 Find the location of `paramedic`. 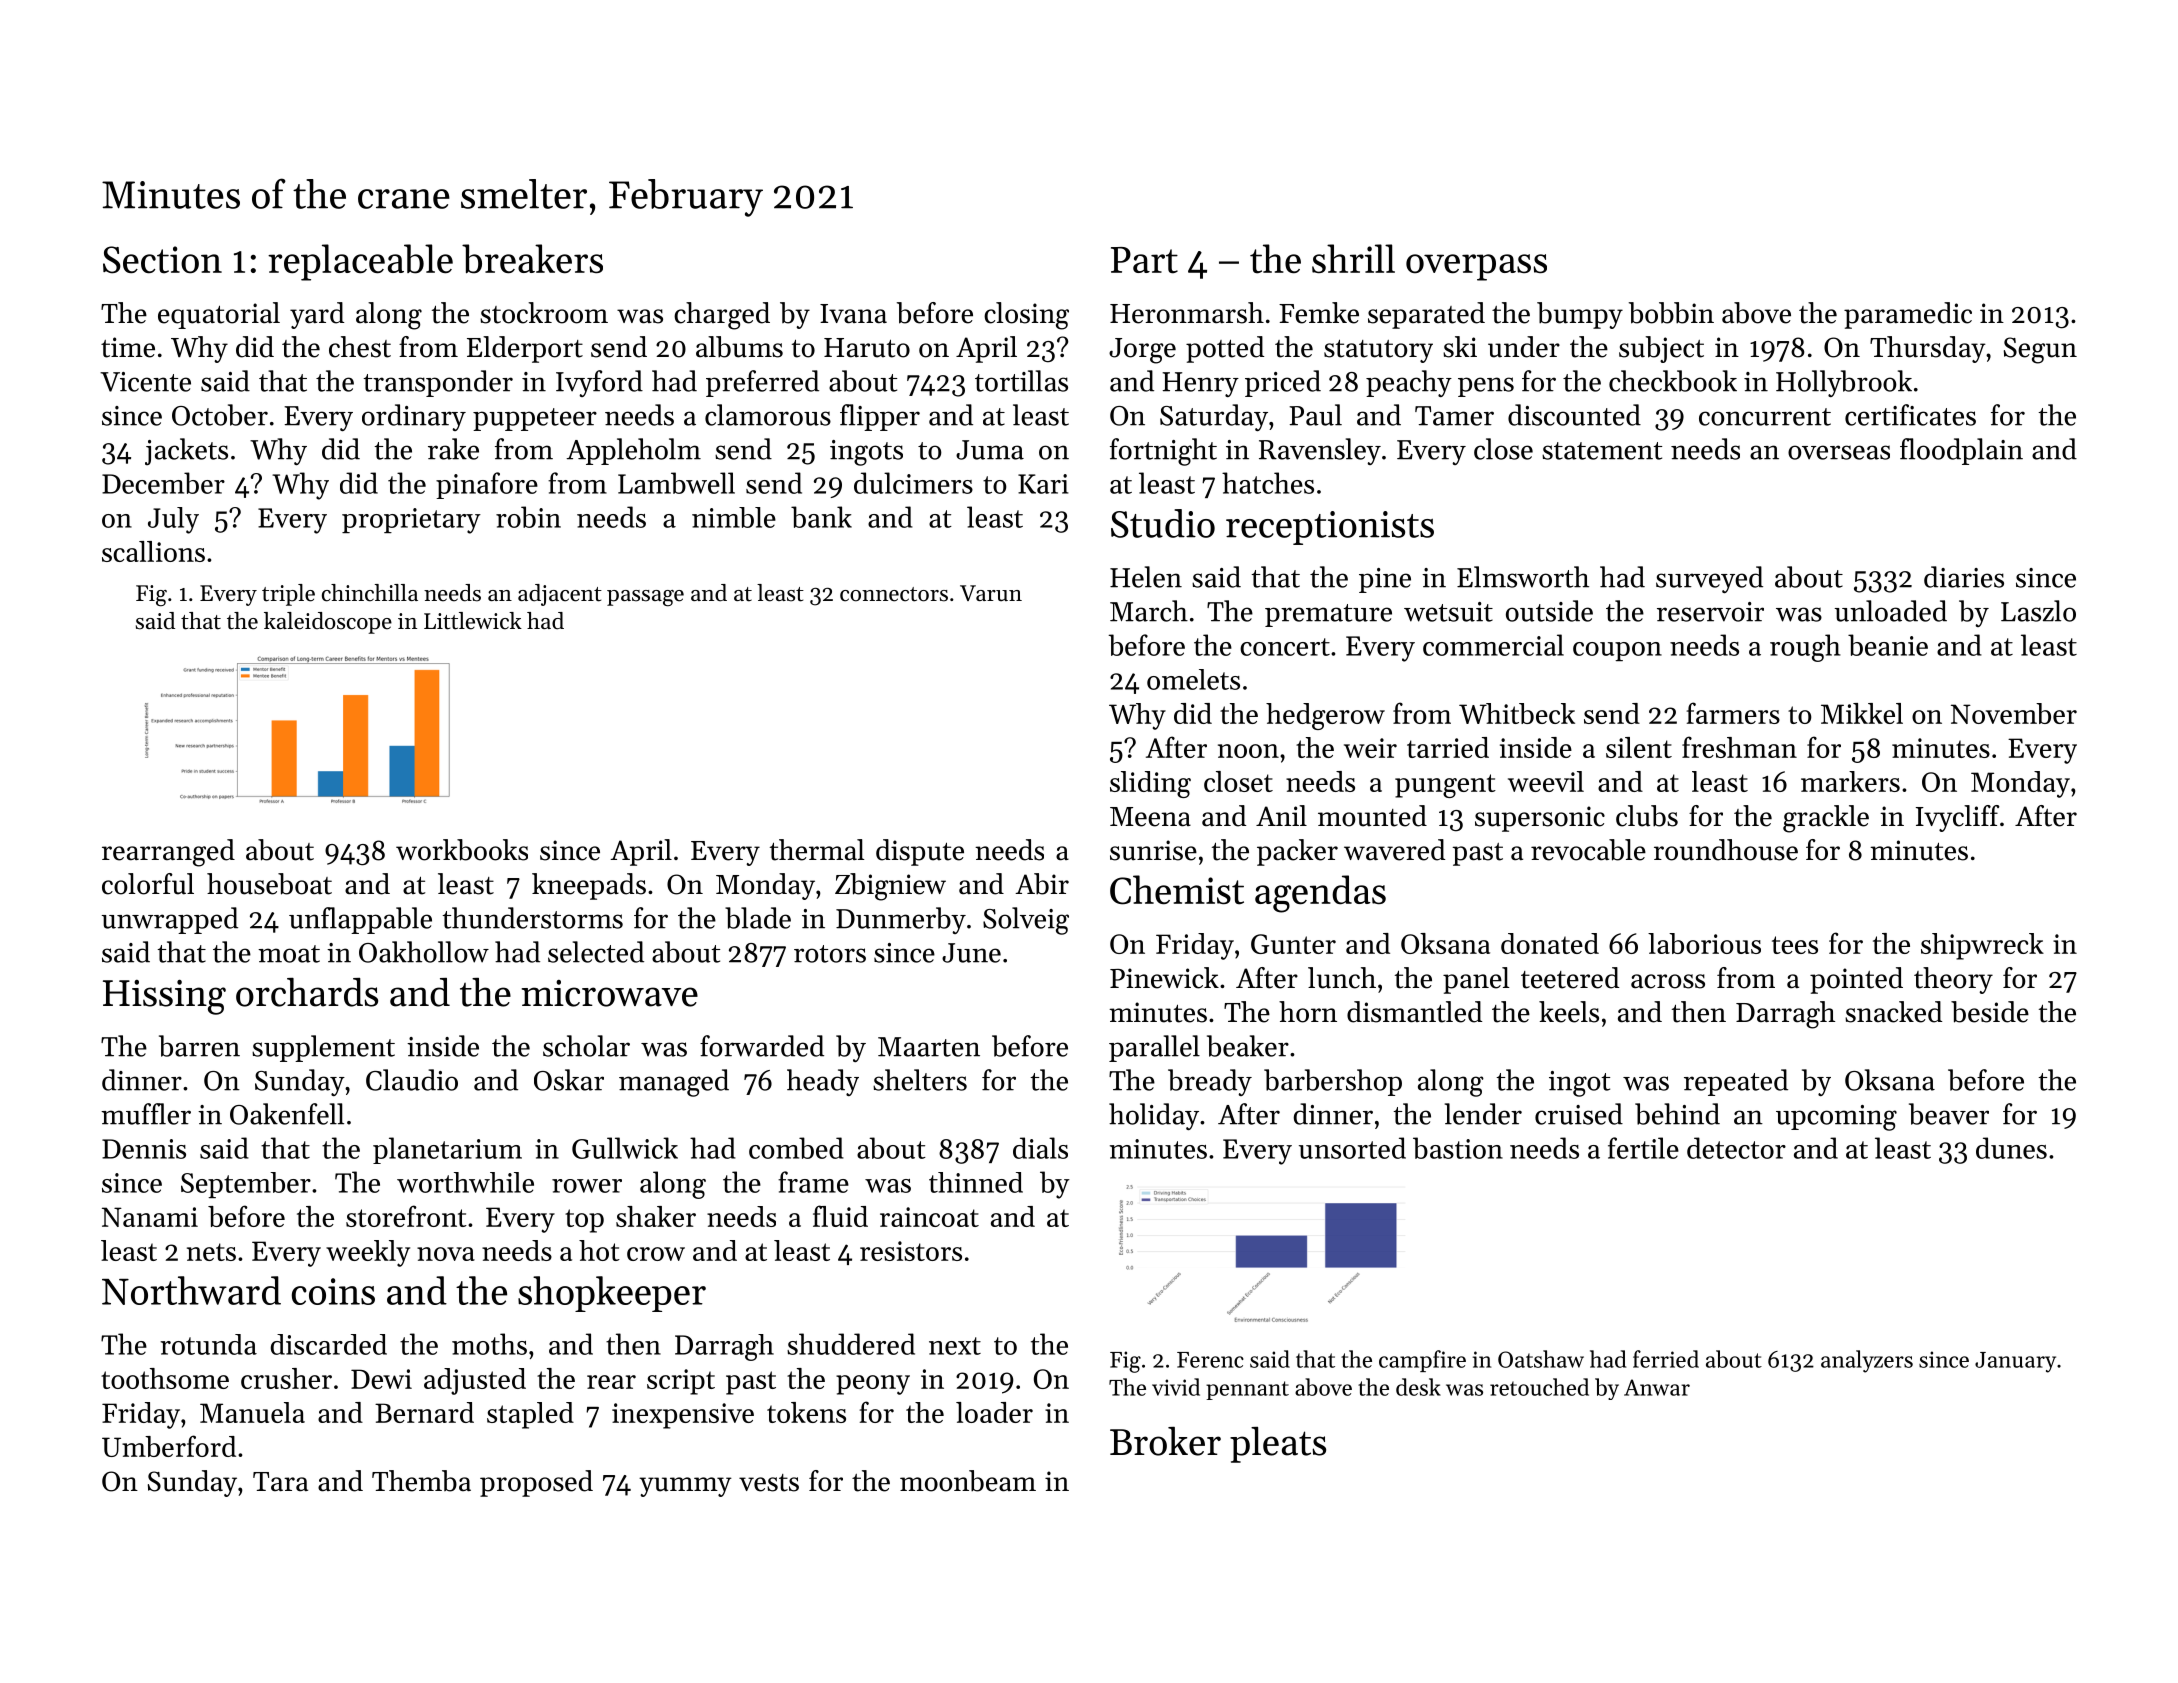

paramedic is located at coordinates (1908, 315).
